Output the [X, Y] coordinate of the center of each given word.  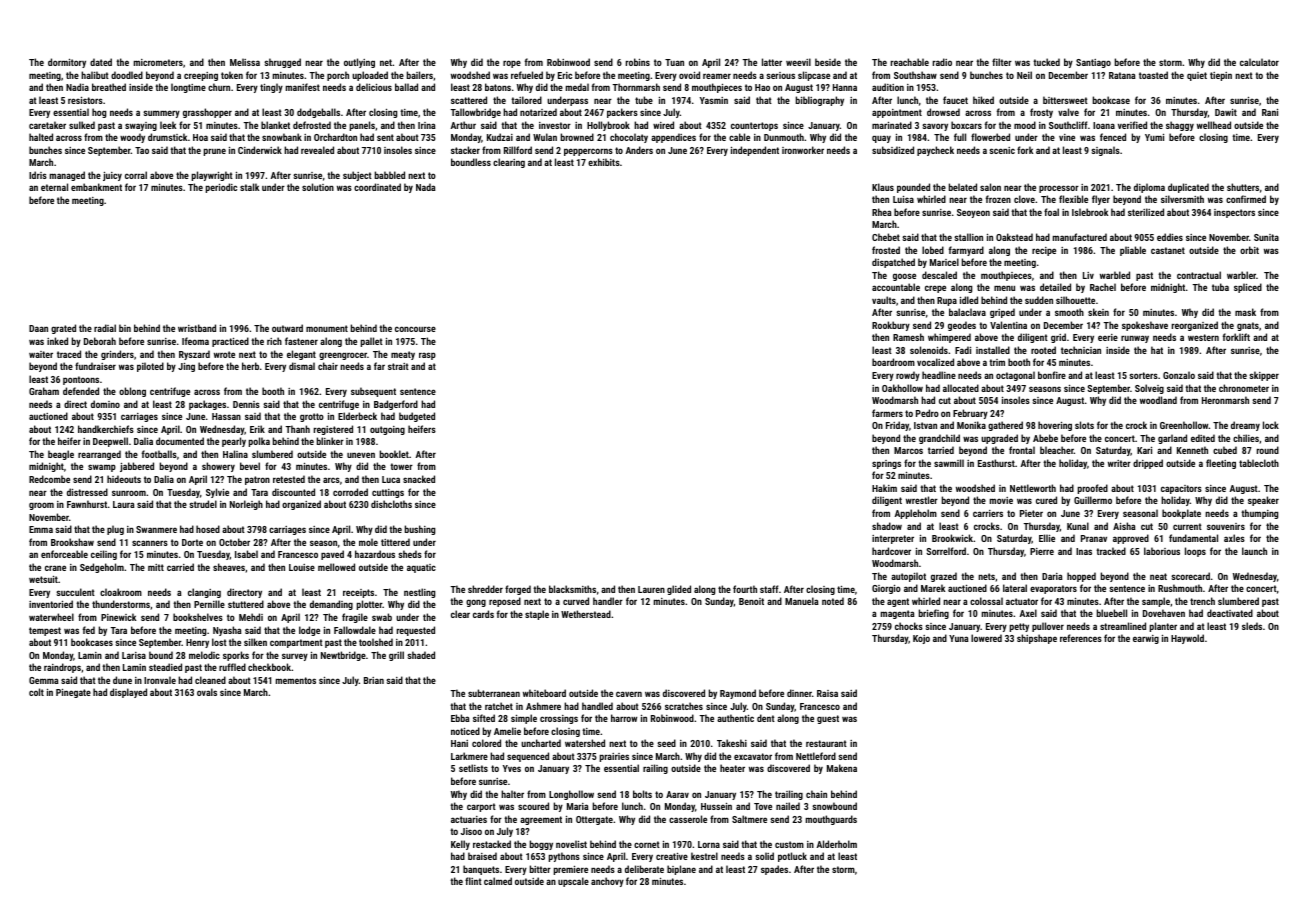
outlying [359, 63]
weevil [798, 62]
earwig [1146, 639]
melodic [204, 655]
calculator [1259, 62]
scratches [684, 706]
